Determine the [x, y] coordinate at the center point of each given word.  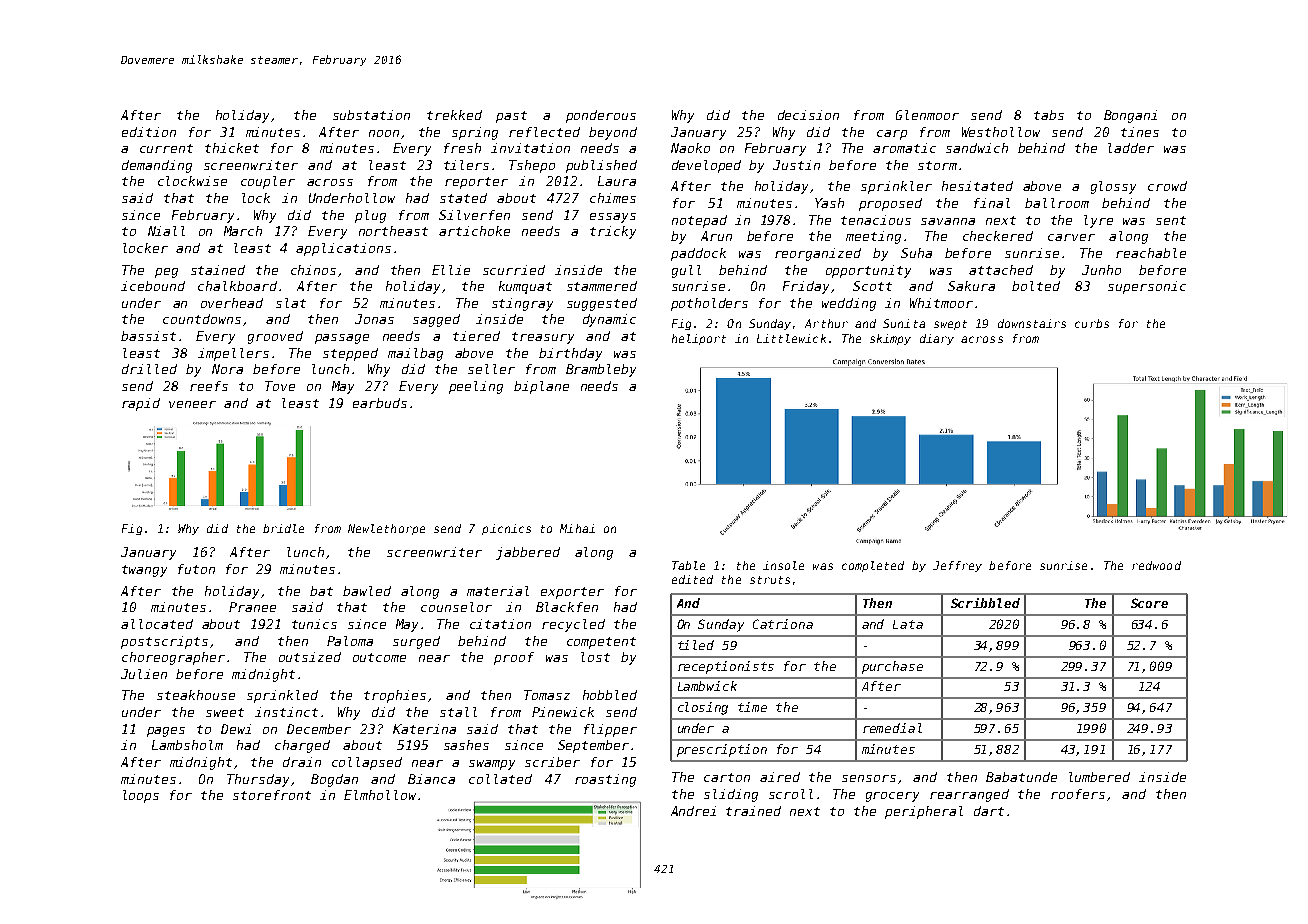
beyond [613, 133]
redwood [1156, 565]
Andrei [693, 811]
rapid [141, 404]
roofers [1078, 794]
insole [783, 565]
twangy [144, 571]
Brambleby [601, 370]
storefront [272, 795]
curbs [1092, 323]
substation [371, 115]
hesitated [977, 186]
